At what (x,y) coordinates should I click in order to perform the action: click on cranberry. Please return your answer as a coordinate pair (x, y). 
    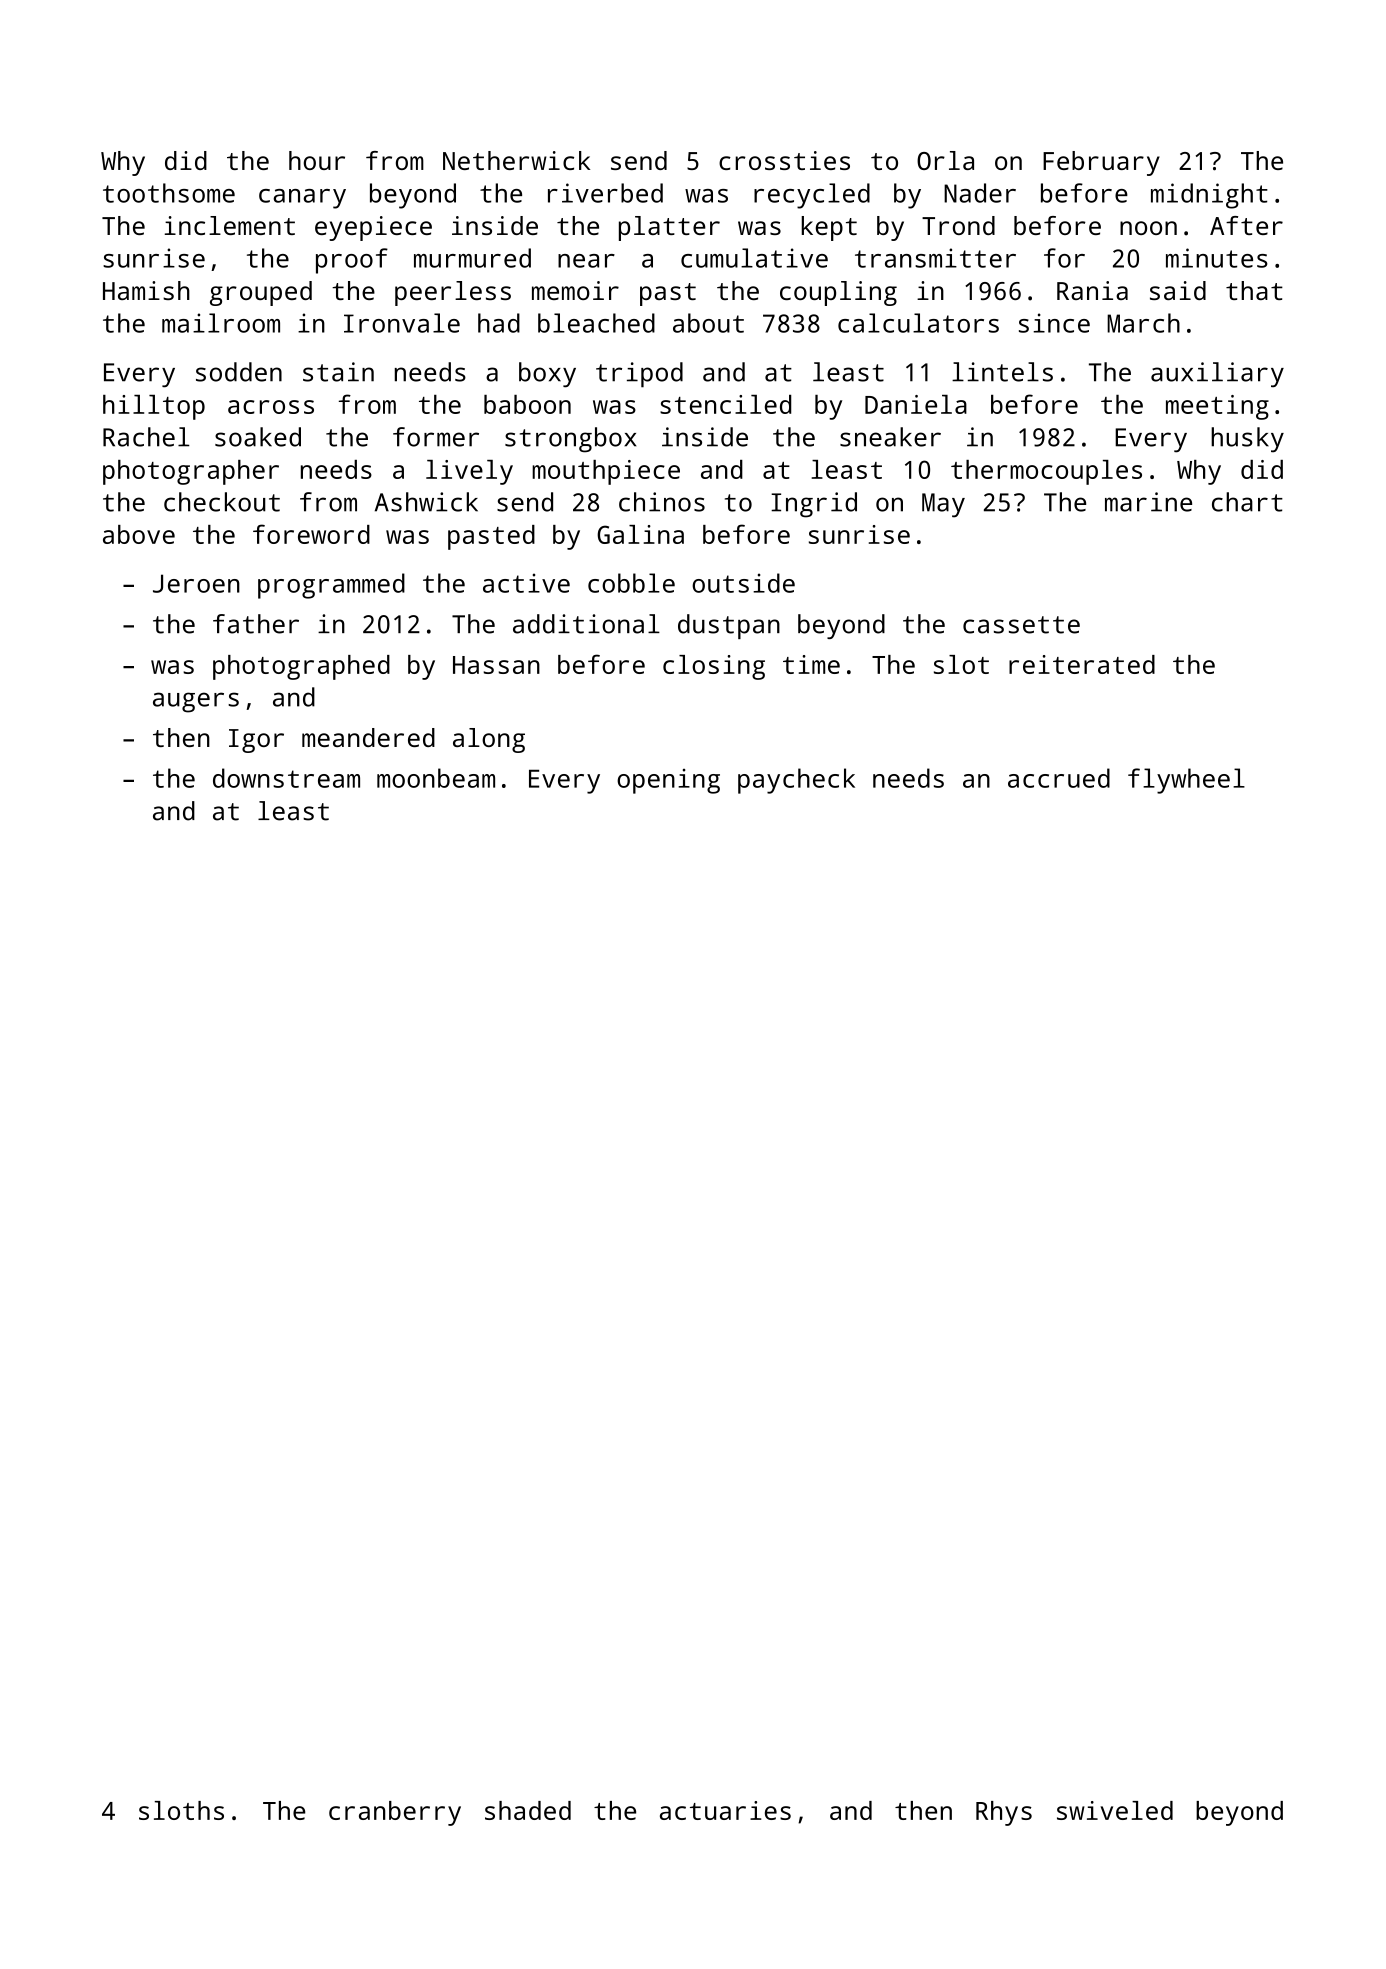
    Looking at the image, I should click on (395, 1813).
